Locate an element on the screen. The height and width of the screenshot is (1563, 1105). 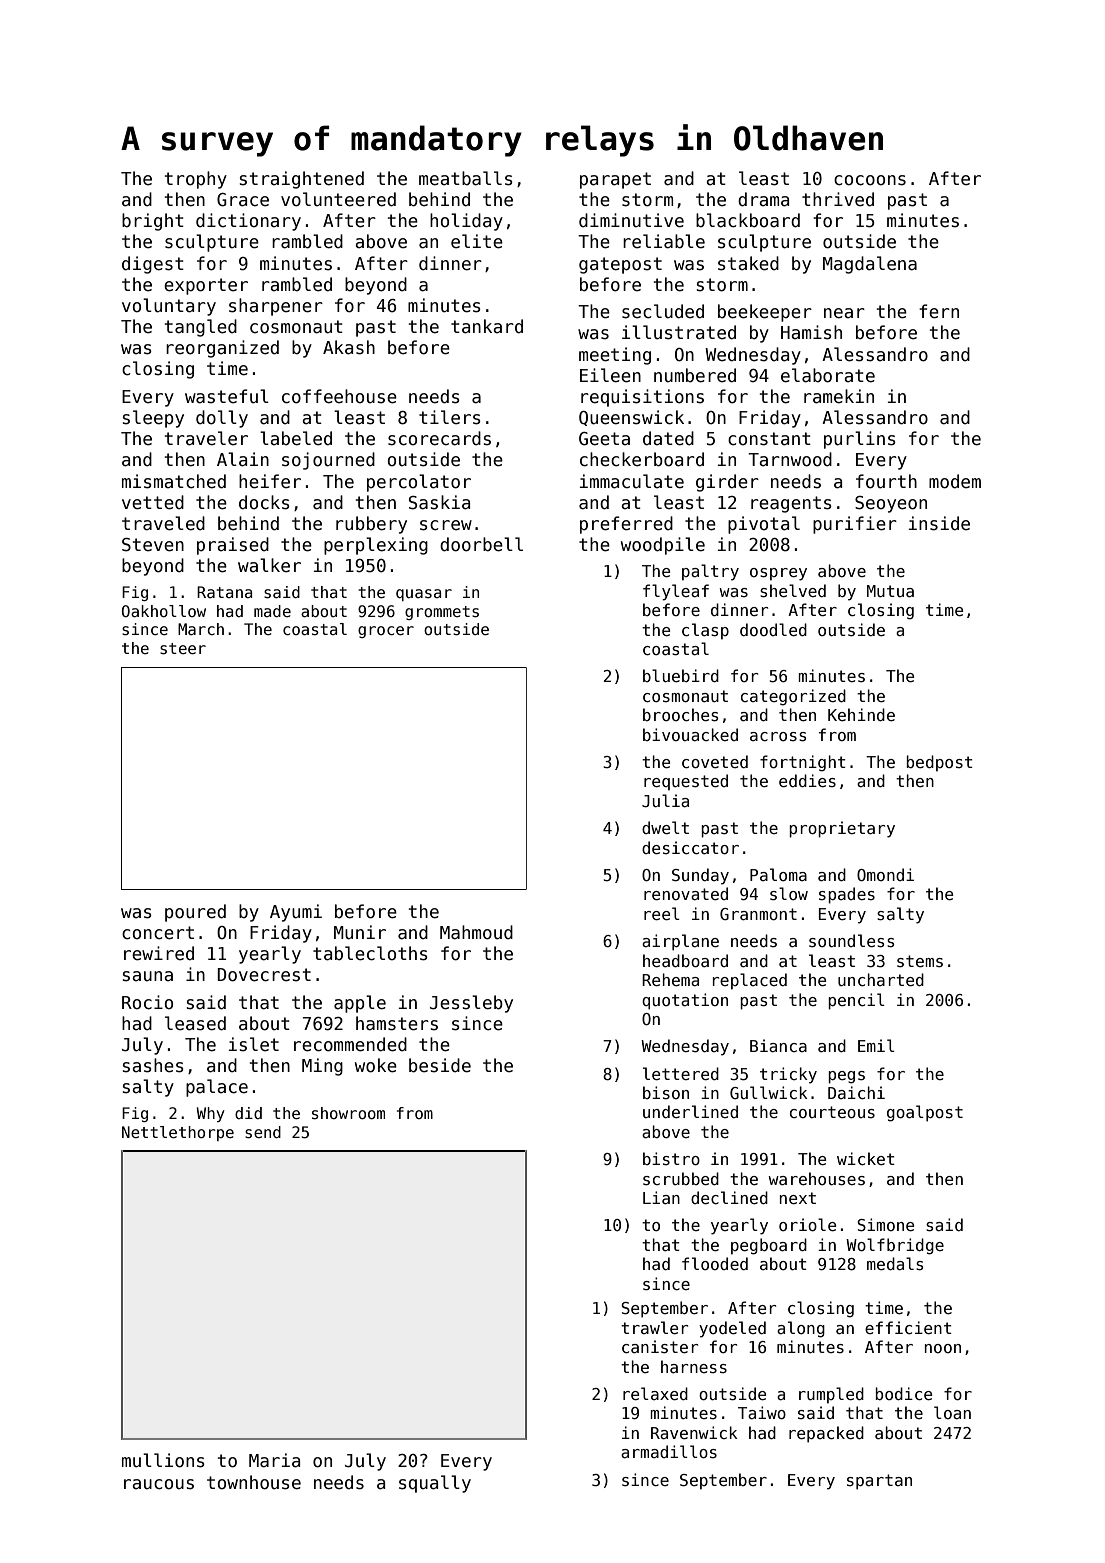
Nettlethorpe is located at coordinates (178, 1133).
